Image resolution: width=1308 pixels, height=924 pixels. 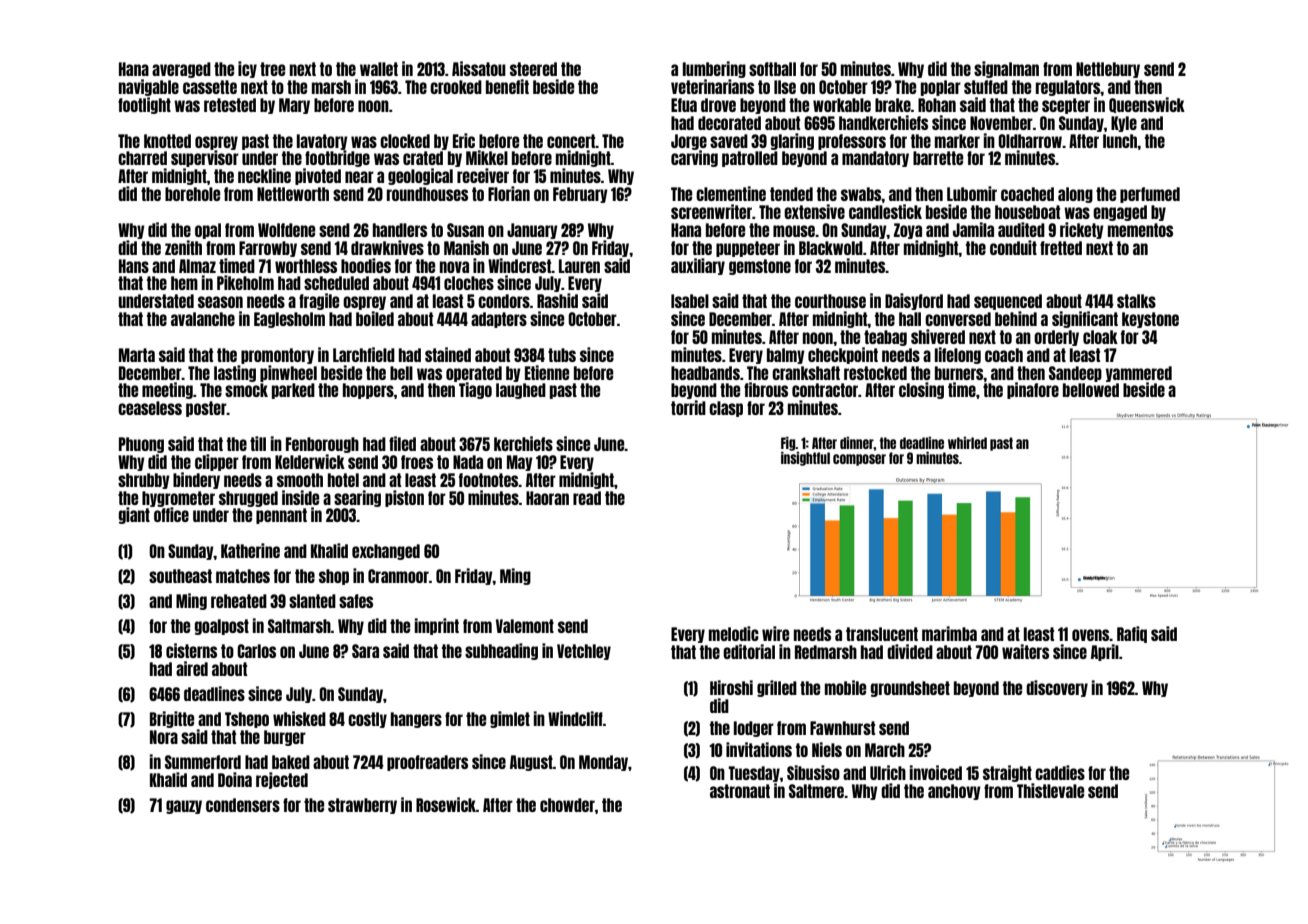 I want to click on chowder, so click(x=567, y=805).
